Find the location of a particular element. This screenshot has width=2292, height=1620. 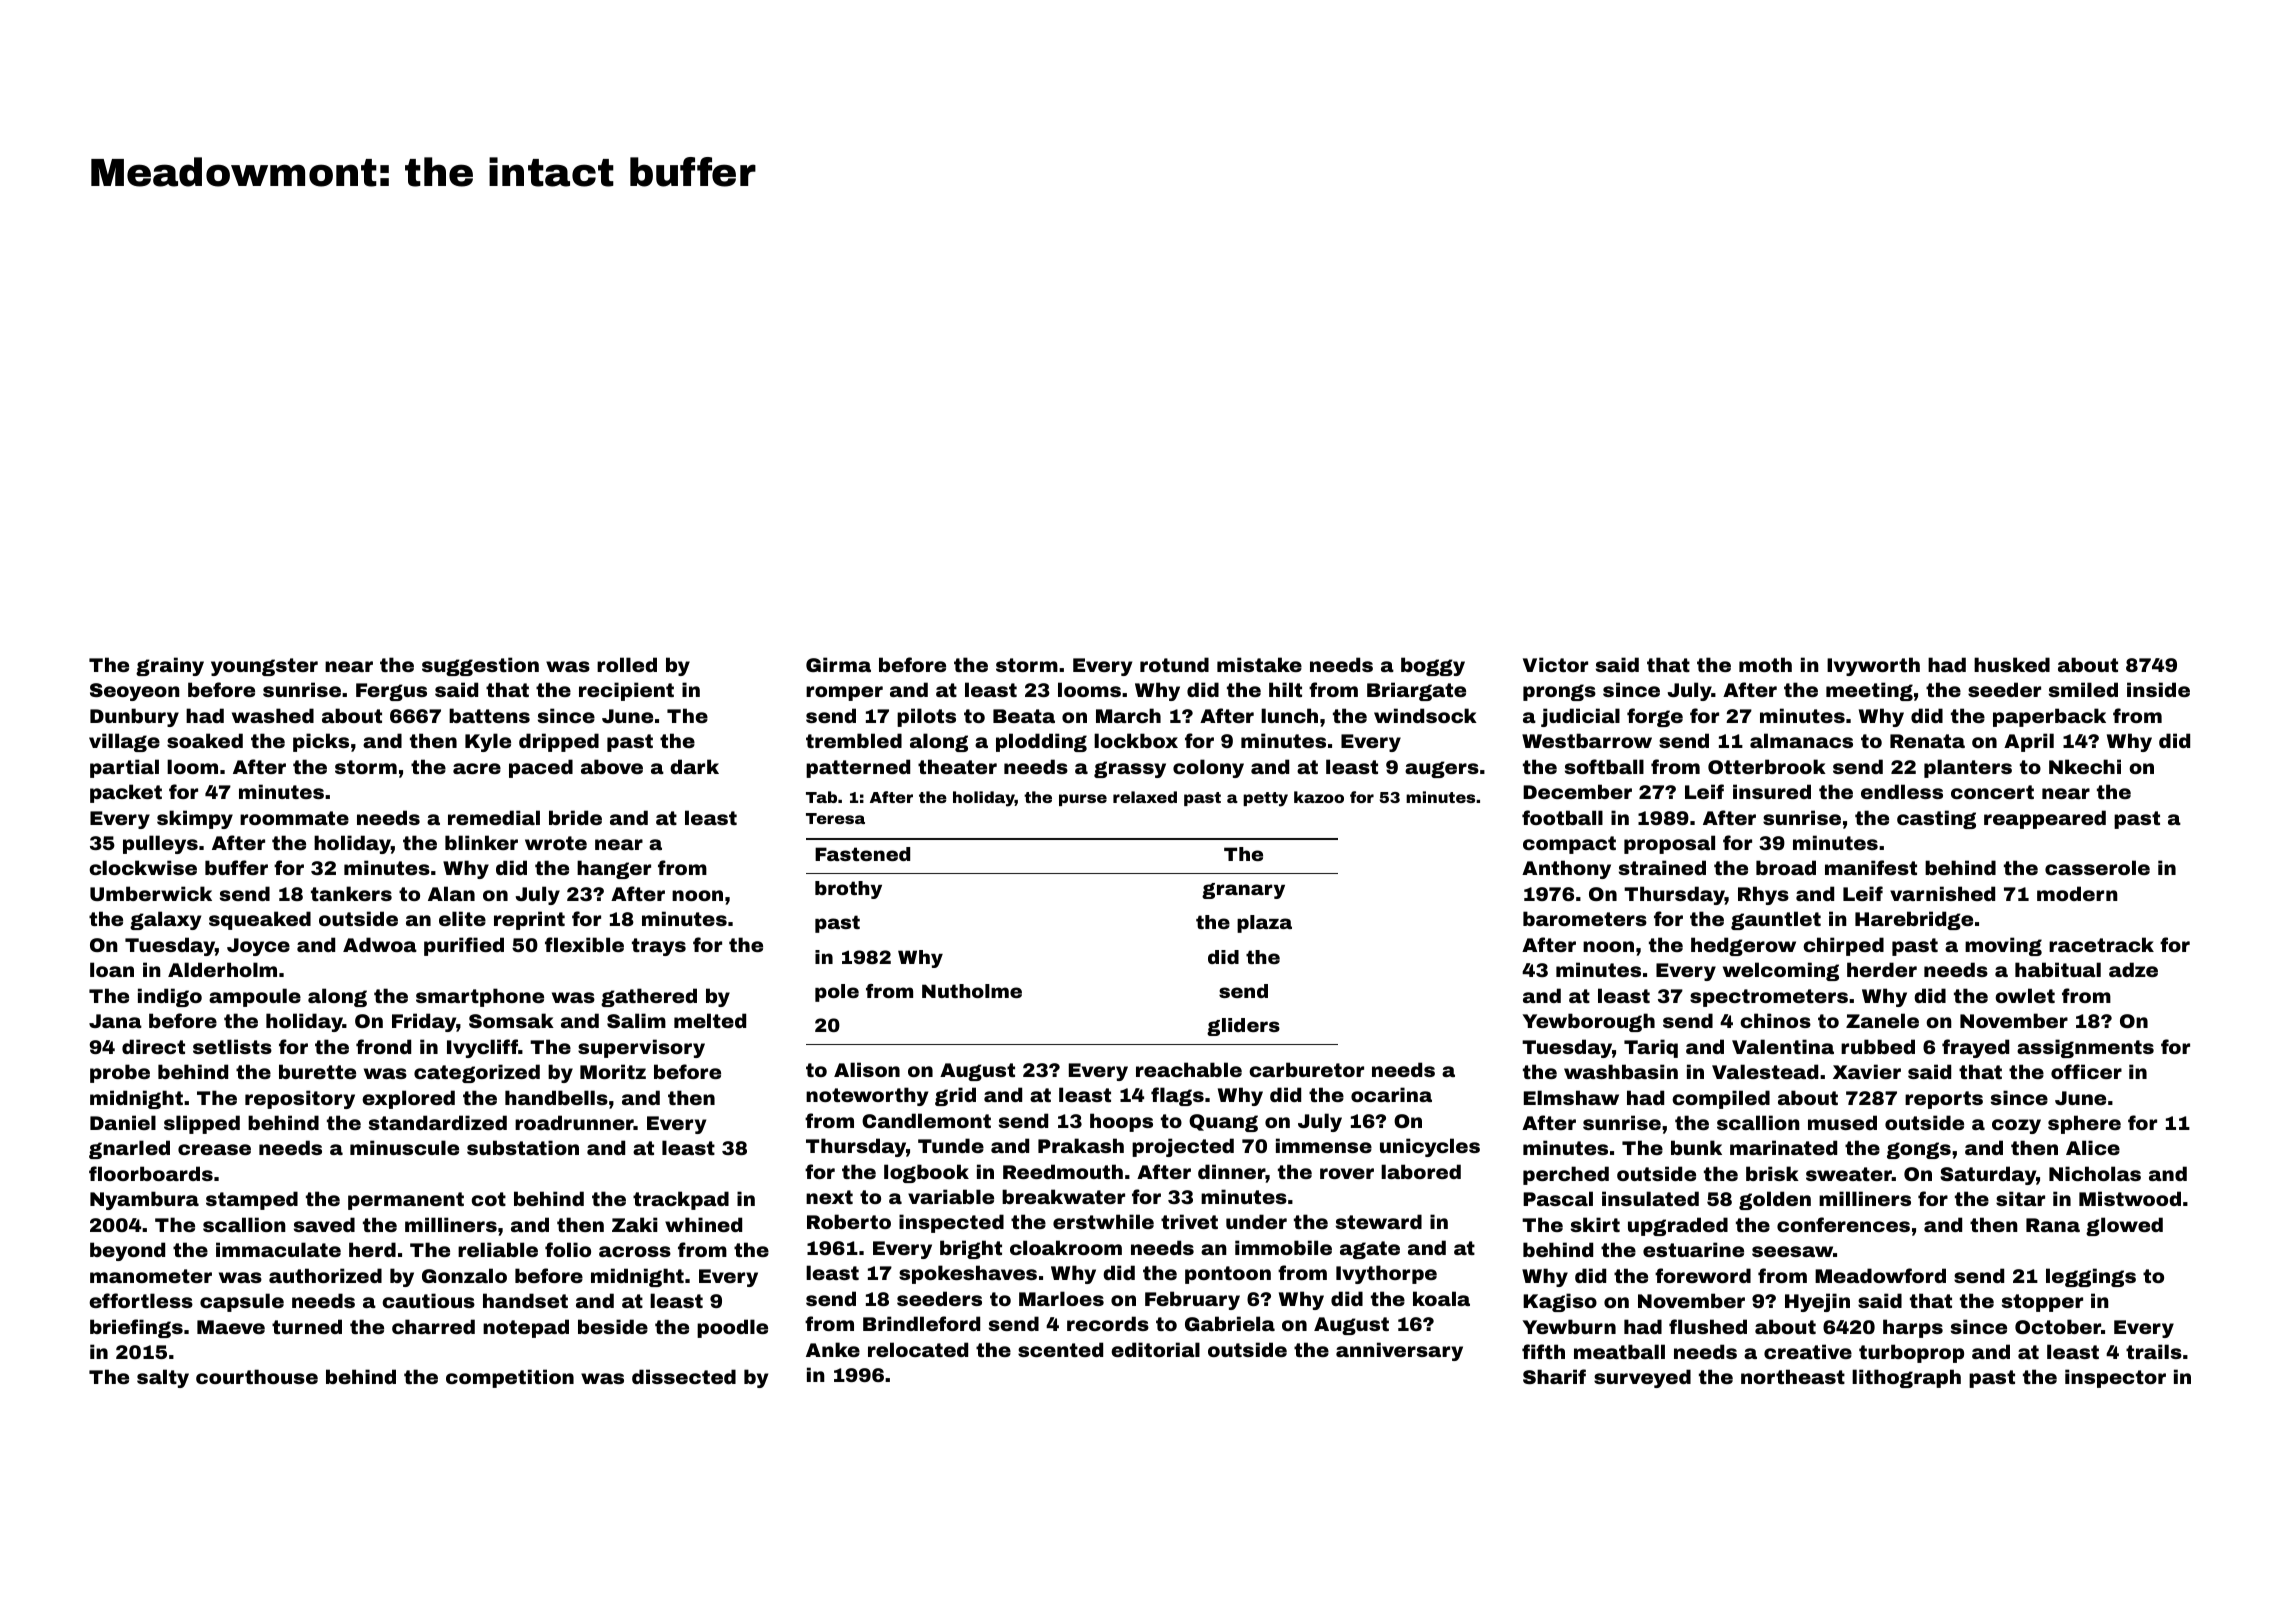

sweater is located at coordinates (1849, 1174).
